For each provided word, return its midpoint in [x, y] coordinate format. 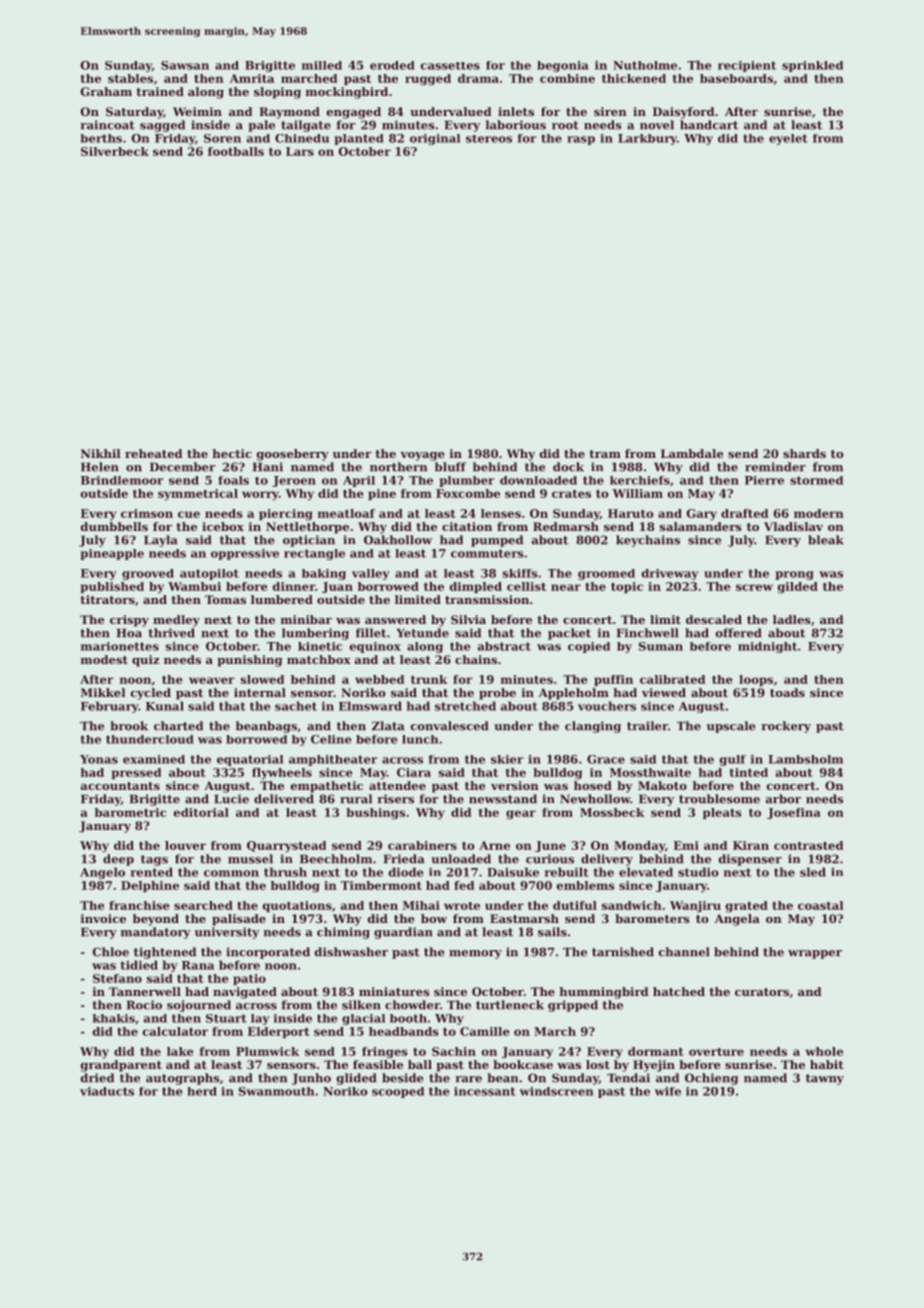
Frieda [404, 859]
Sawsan [185, 65]
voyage [422, 456]
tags [154, 860]
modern [819, 513]
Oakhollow [398, 540]
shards [804, 453]
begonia [563, 66]
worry [260, 496]
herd [202, 1091]
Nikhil [101, 453]
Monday [639, 847]
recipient [747, 66]
